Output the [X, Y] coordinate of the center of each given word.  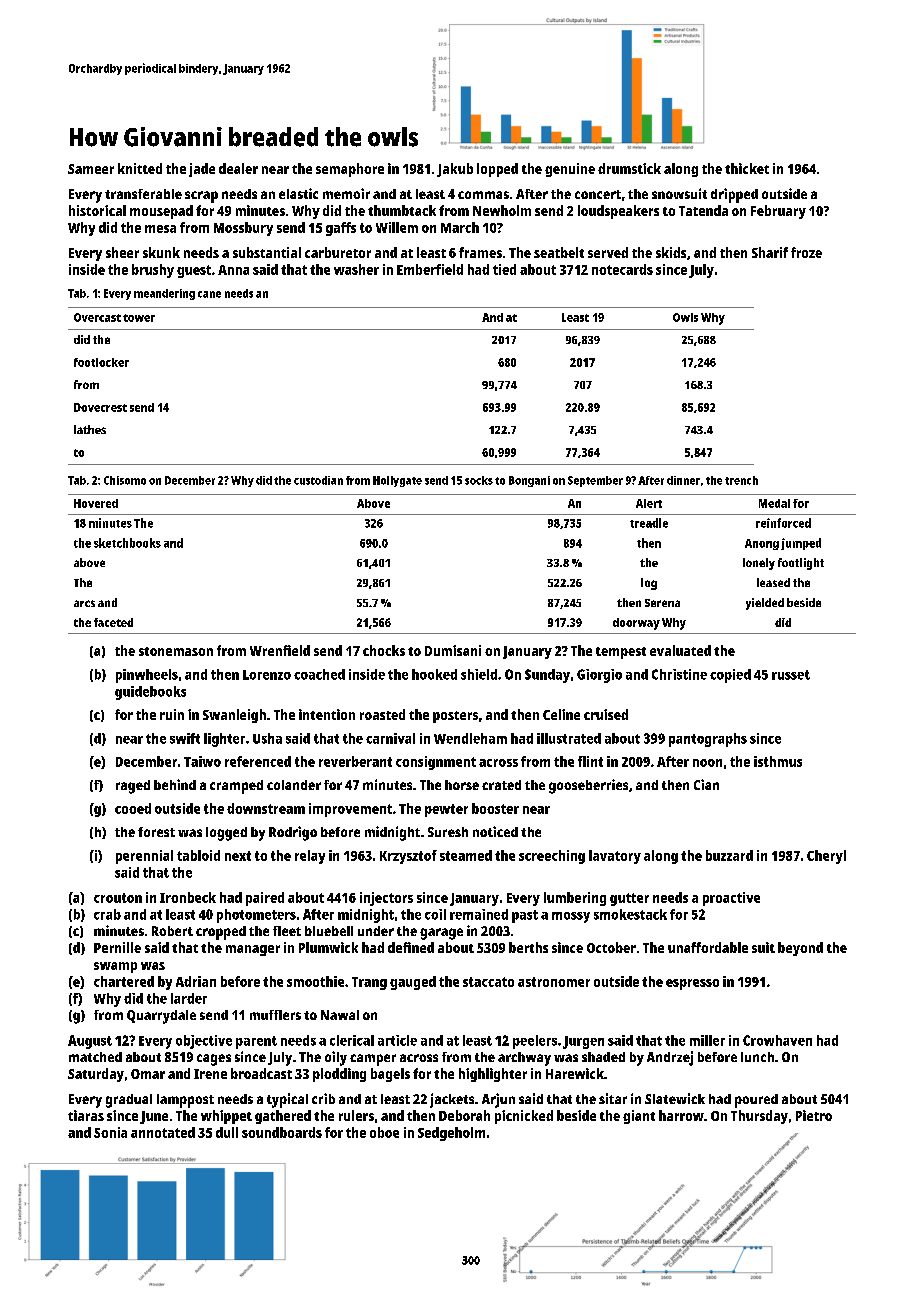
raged [133, 787]
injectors [386, 899]
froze [806, 252]
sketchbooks [127, 543]
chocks [384, 650]
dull [227, 1132]
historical [97, 210]
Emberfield [430, 269]
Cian [706, 784]
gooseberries [588, 786]
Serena [662, 603]
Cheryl [826, 857]
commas [483, 195]
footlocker [101, 362]
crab [107, 914]
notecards [622, 269]
